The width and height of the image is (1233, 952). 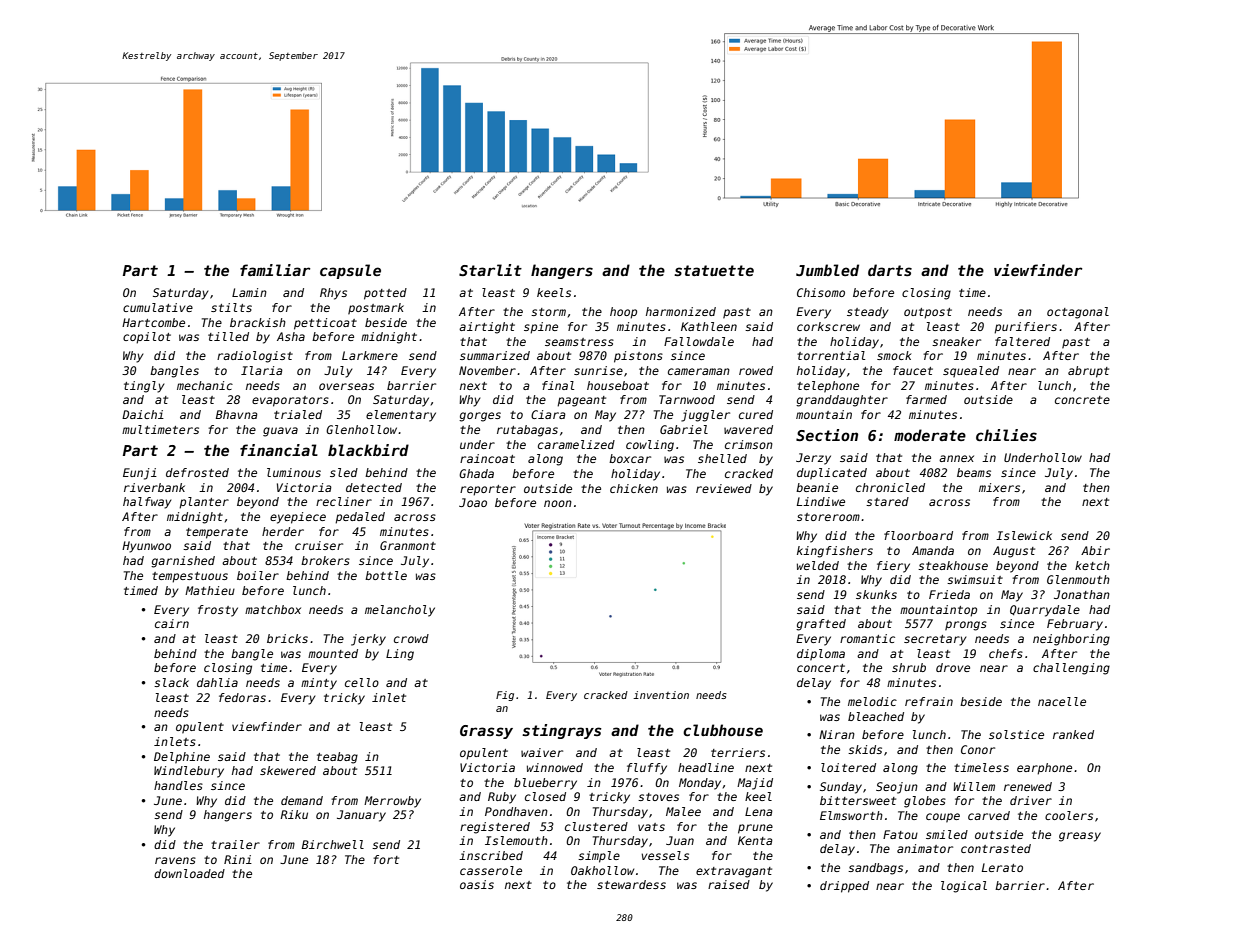 I want to click on trialed, so click(x=298, y=414).
